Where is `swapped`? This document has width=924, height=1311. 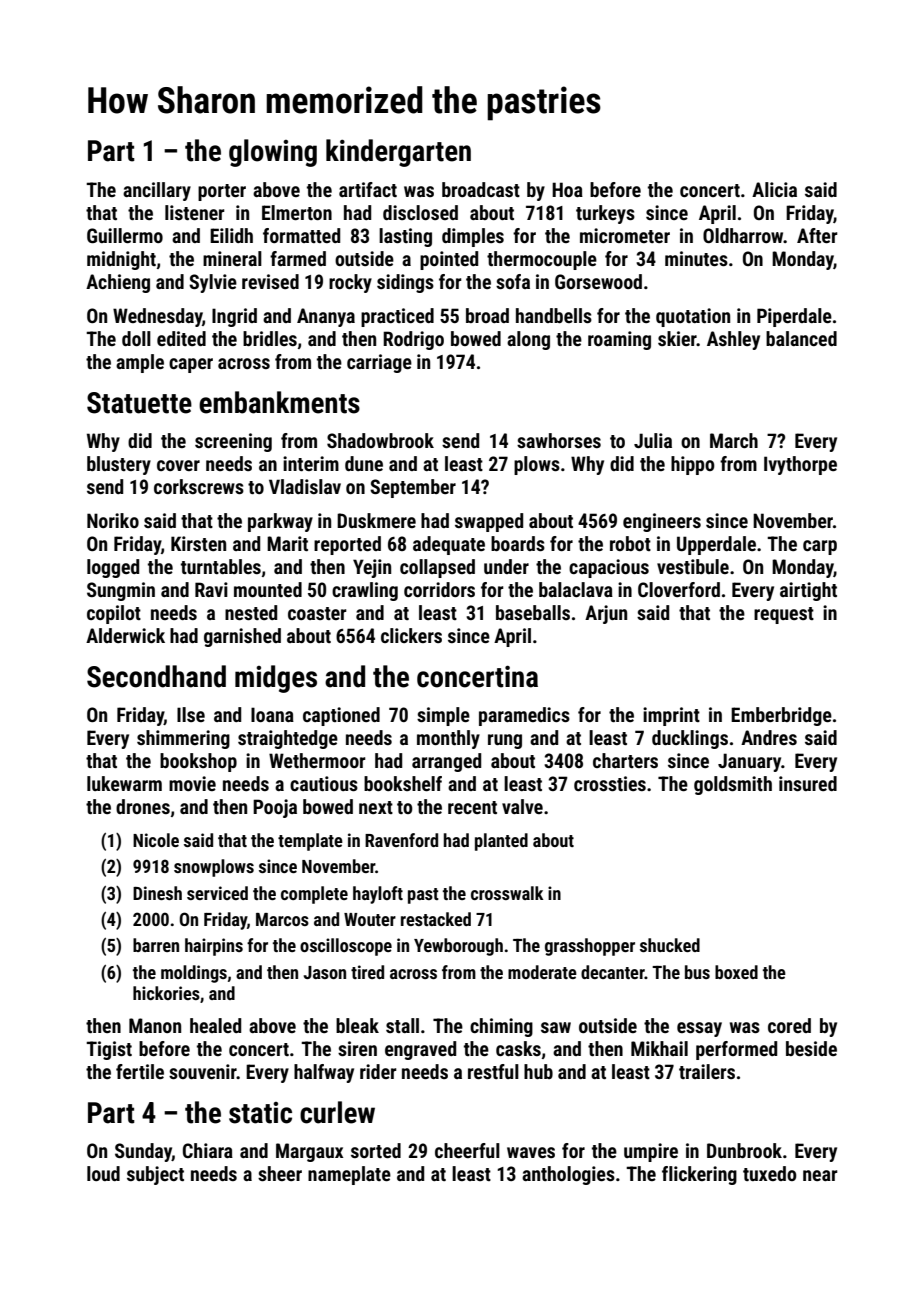 swapped is located at coordinates (489, 522).
